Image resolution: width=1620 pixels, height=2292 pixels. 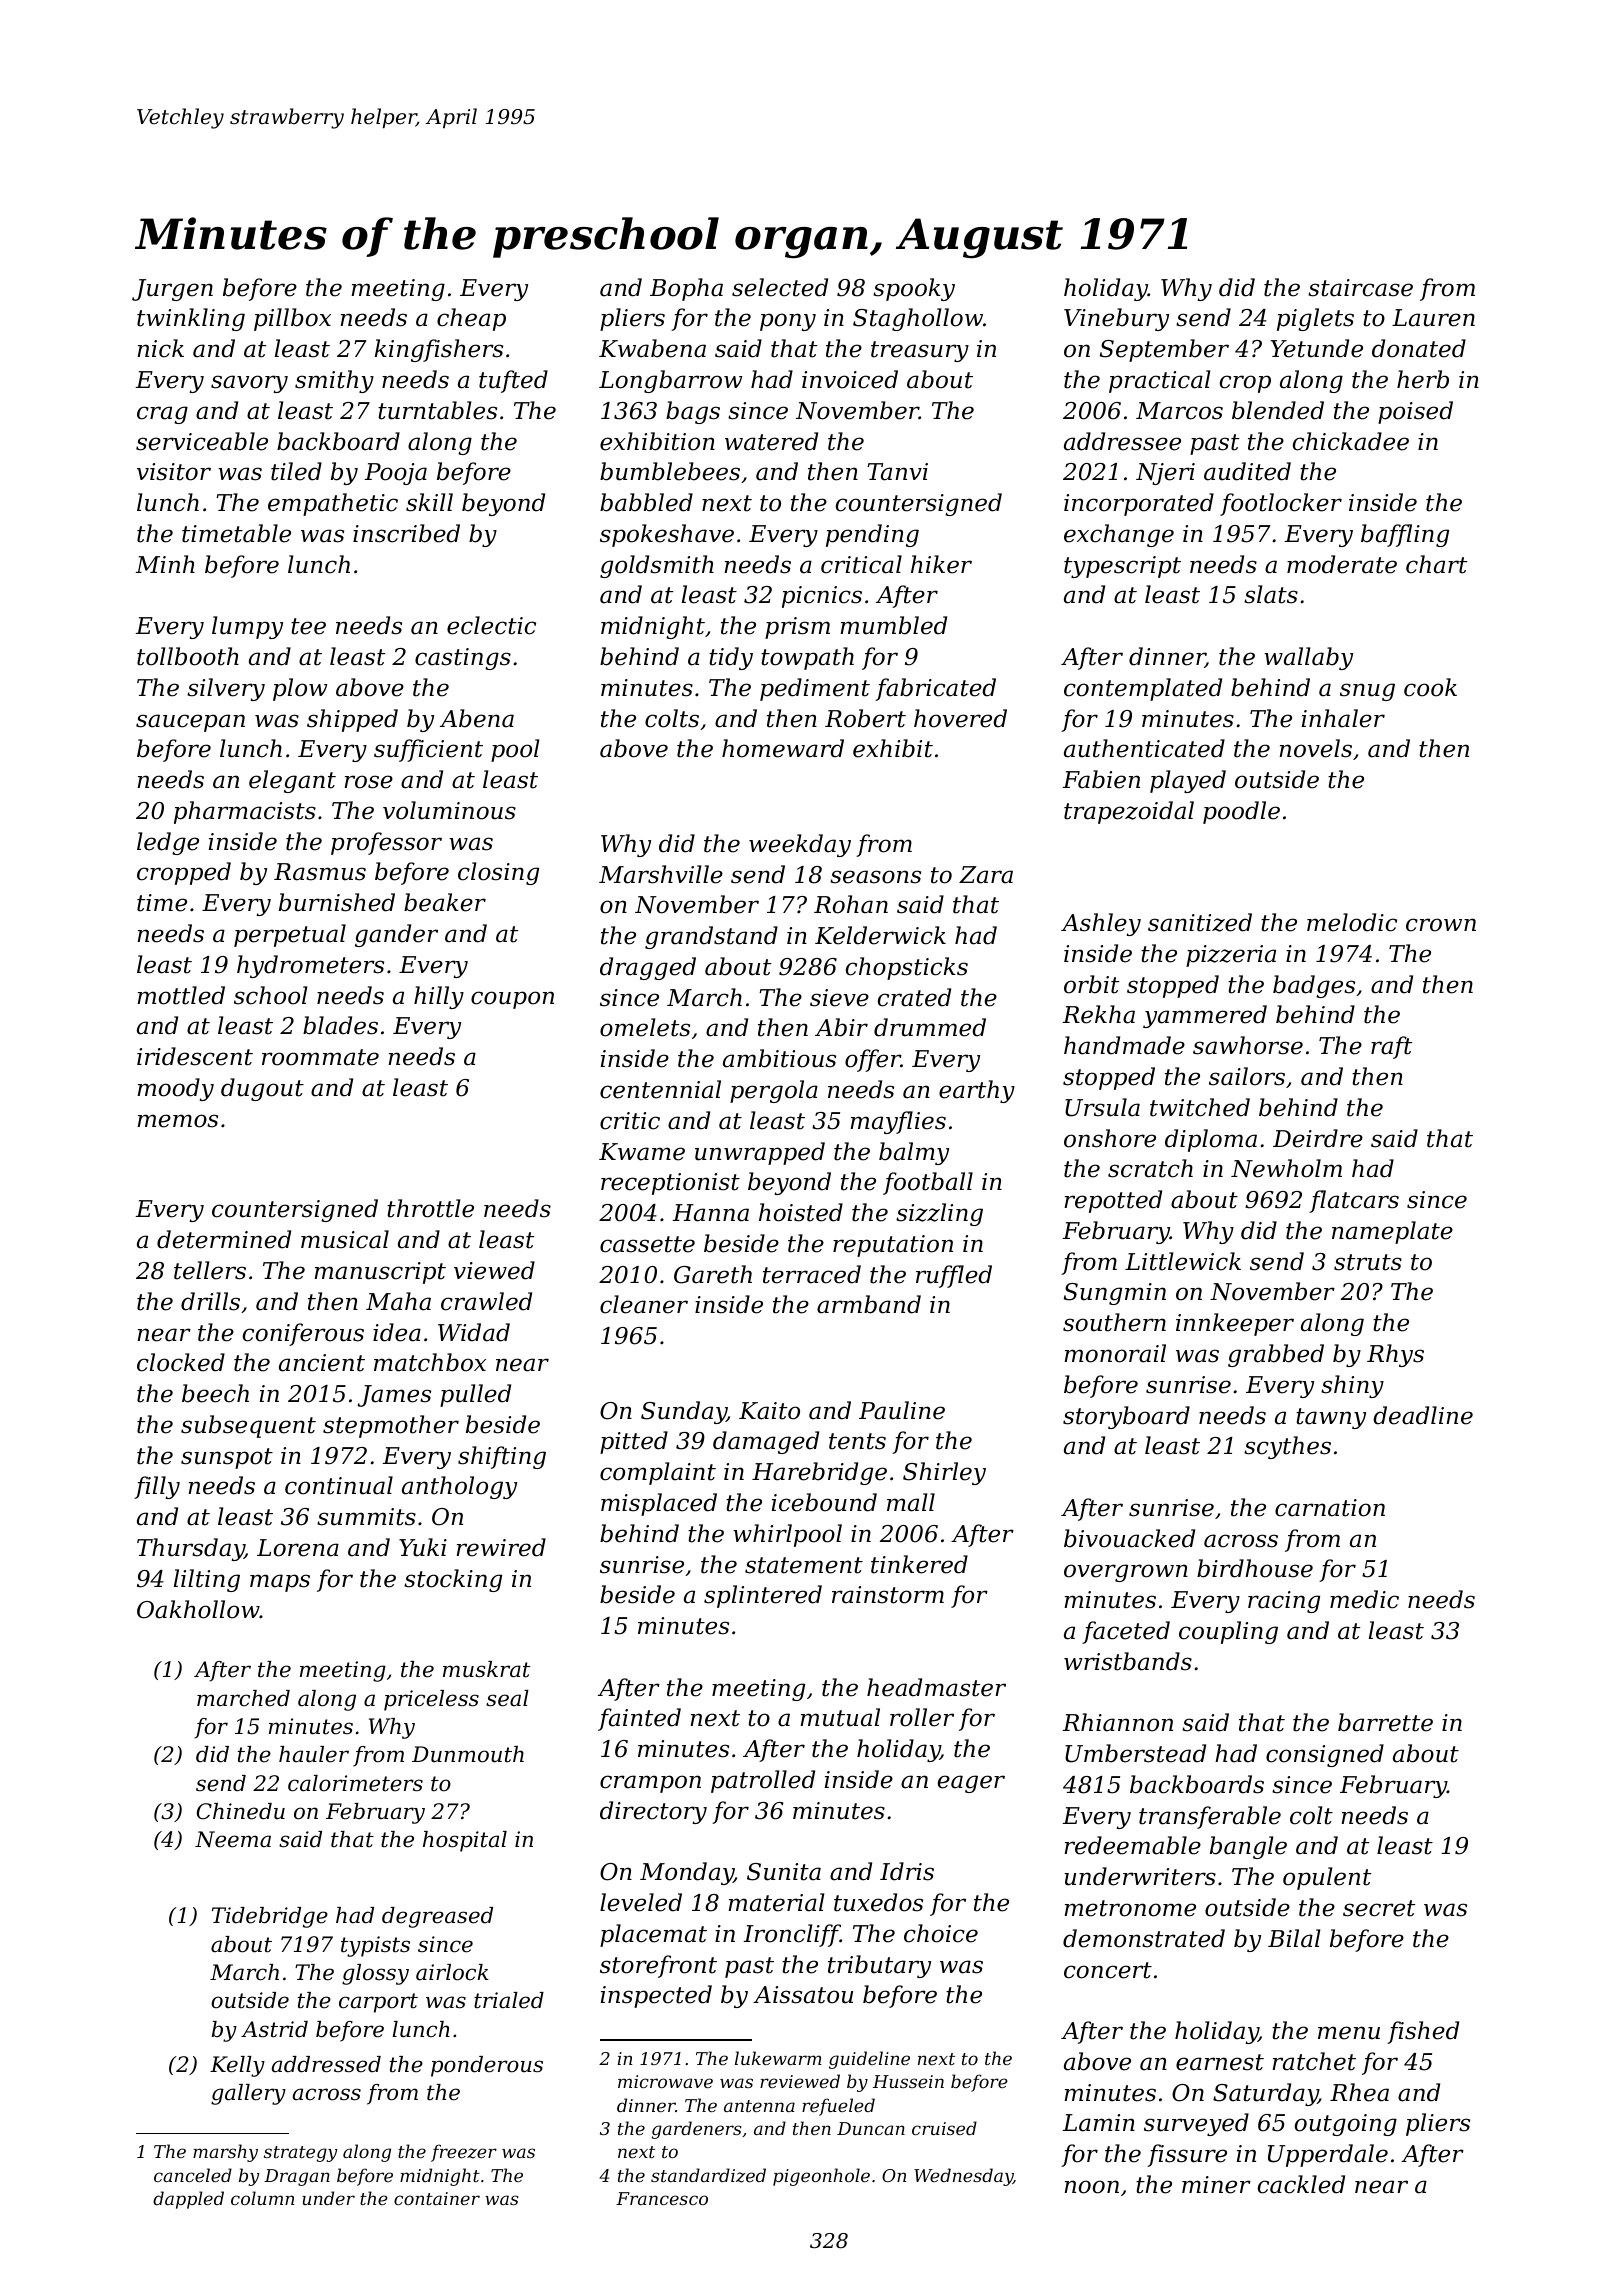 What do you see at coordinates (897, 472) in the page?
I see `Tanvi` at bounding box center [897, 472].
